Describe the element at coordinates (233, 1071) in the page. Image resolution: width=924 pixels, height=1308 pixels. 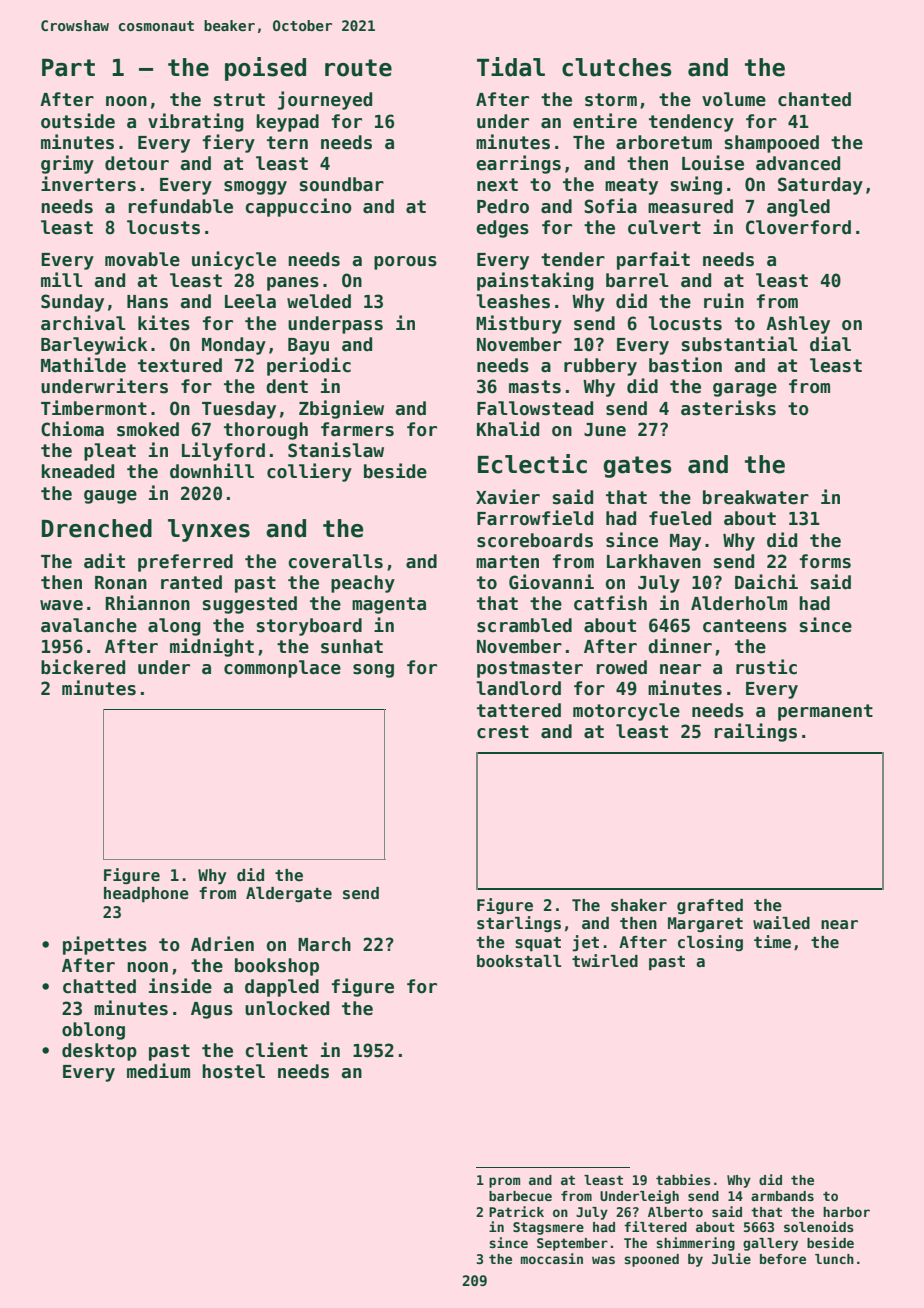
I see `hostel` at that location.
